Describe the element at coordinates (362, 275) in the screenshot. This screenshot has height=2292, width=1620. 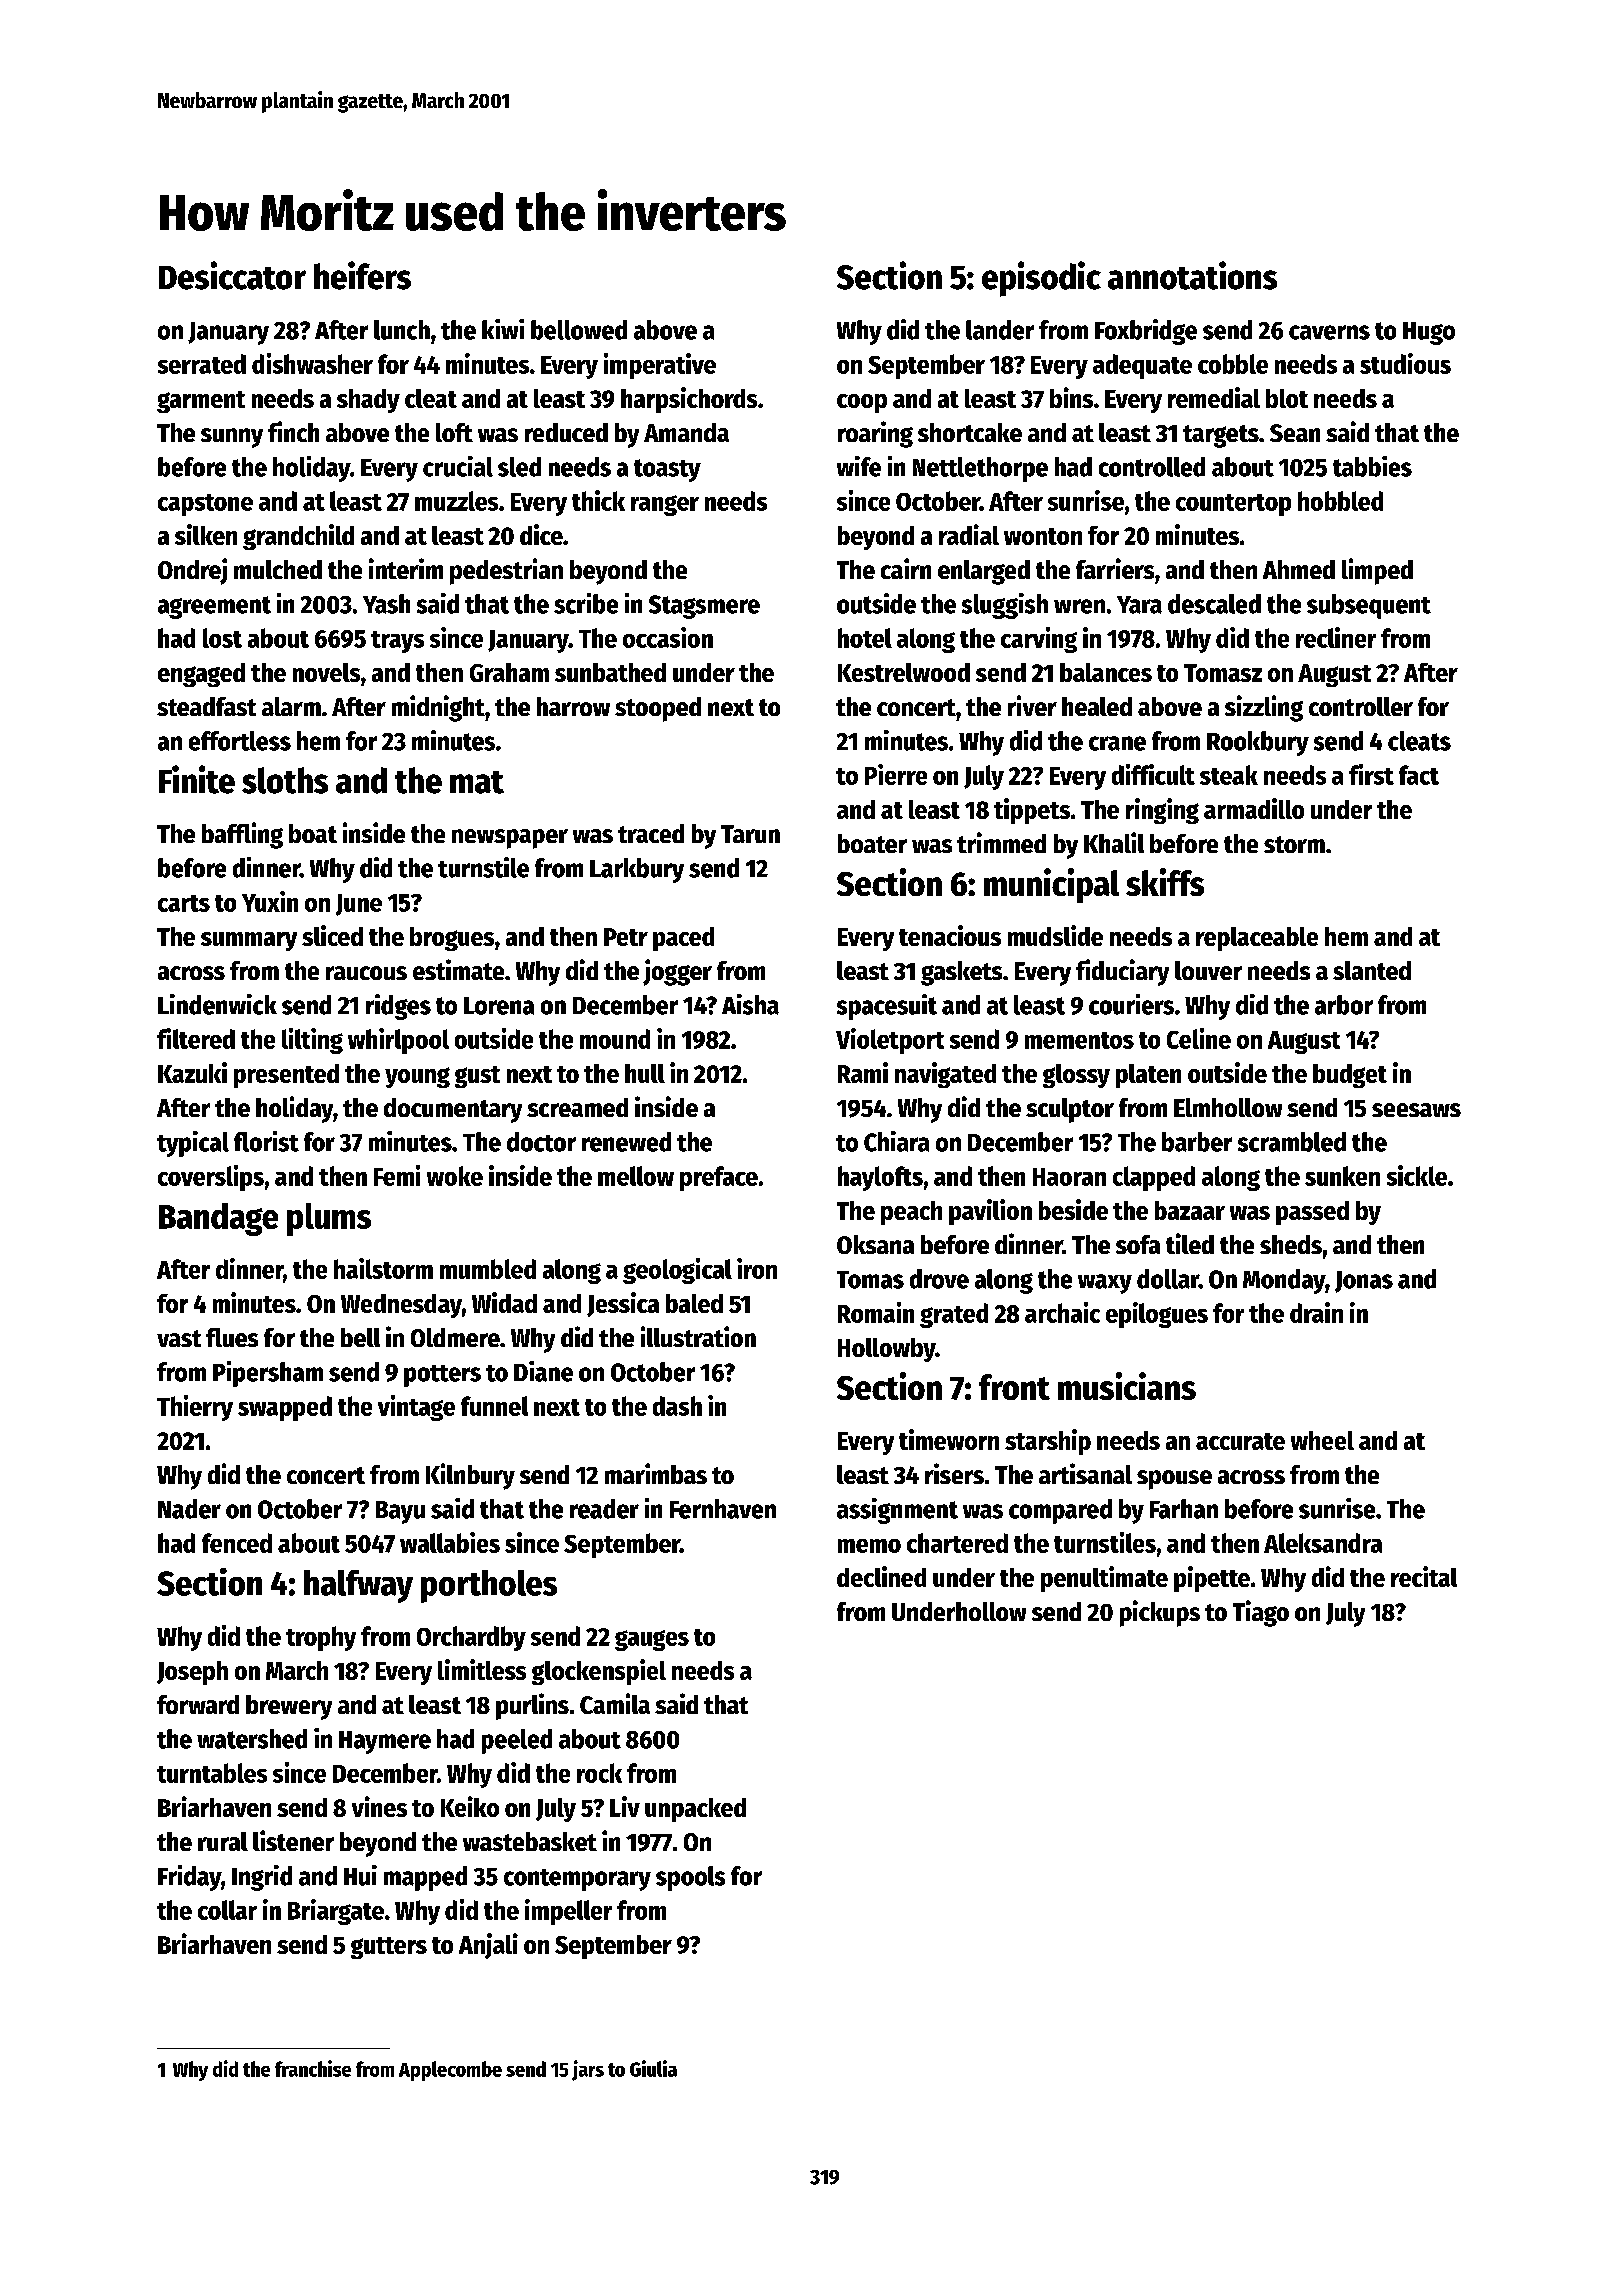
I see `heifers` at that location.
